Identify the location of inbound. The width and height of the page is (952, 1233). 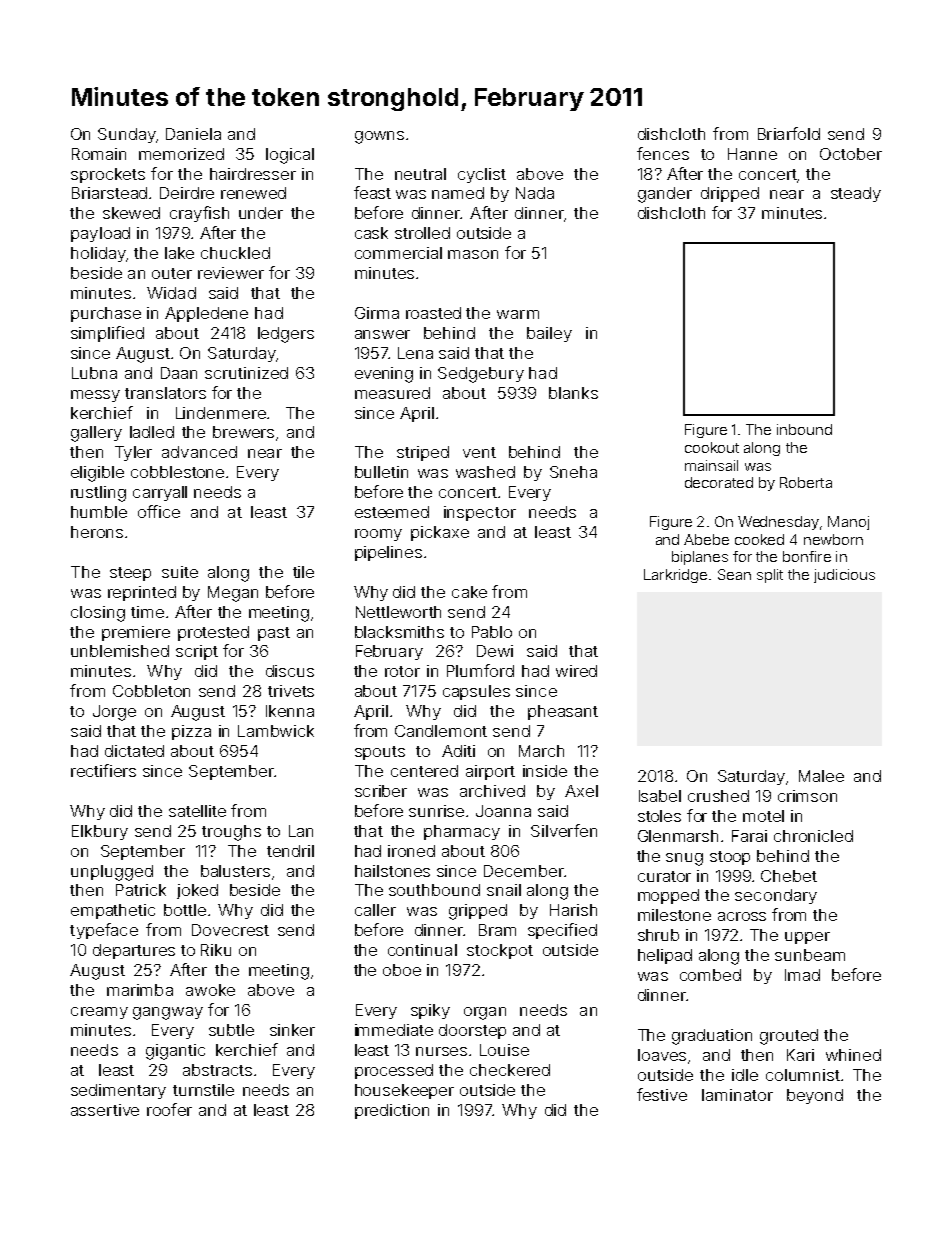
(804, 429).
